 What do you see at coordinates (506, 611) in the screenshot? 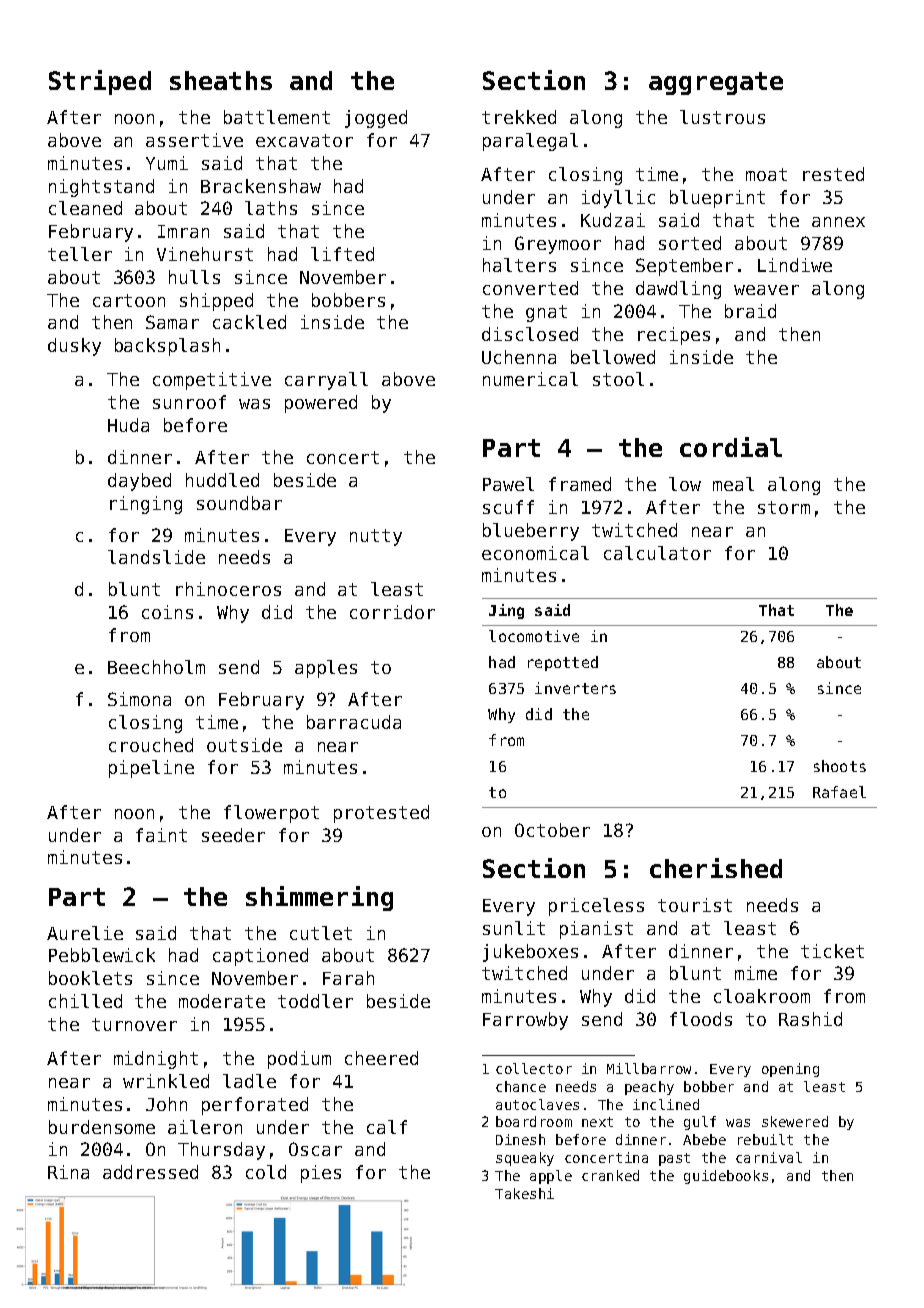
I see `Jing` at bounding box center [506, 611].
